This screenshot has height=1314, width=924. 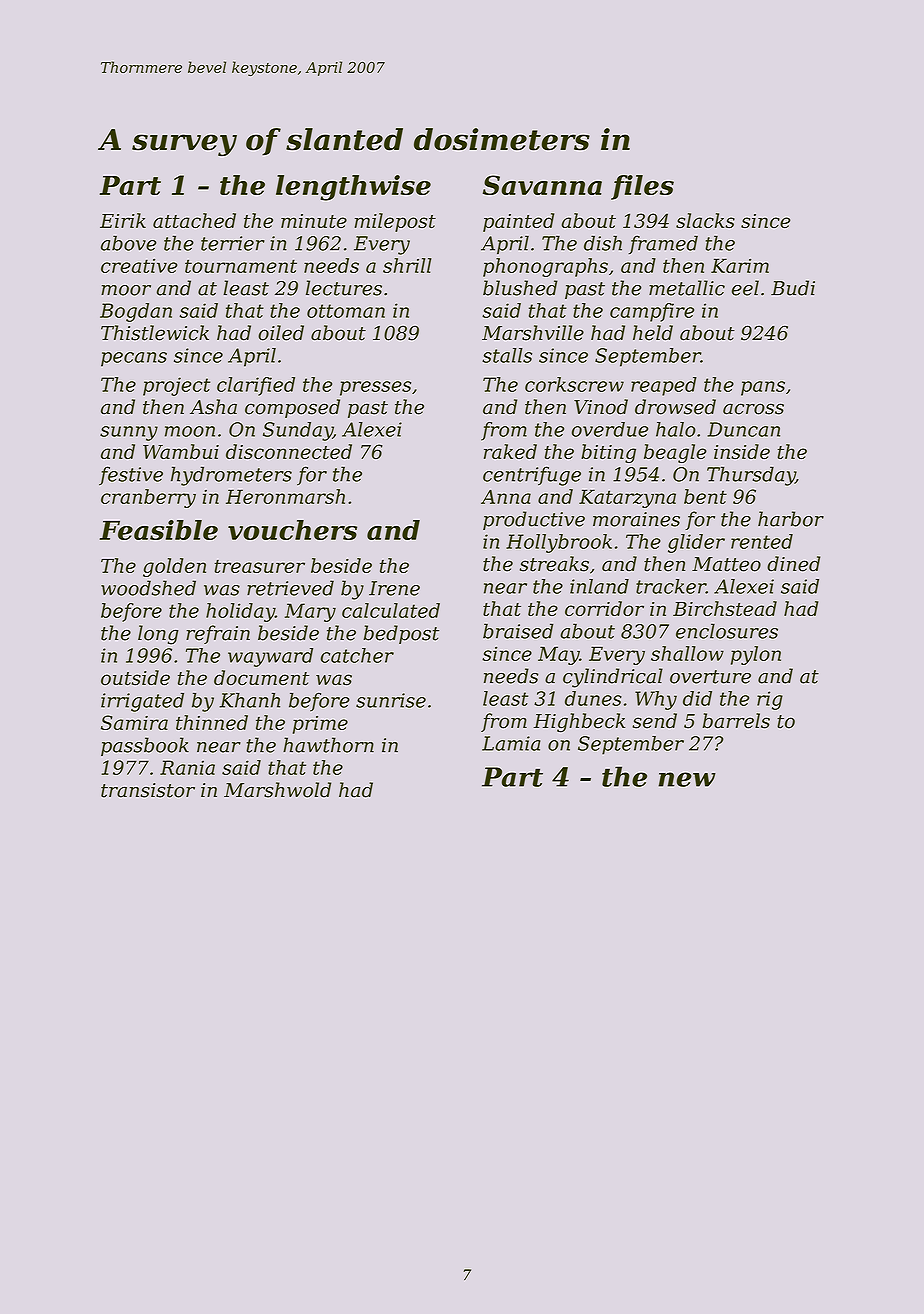 What do you see at coordinates (533, 333) in the screenshot?
I see `Marshville` at bounding box center [533, 333].
